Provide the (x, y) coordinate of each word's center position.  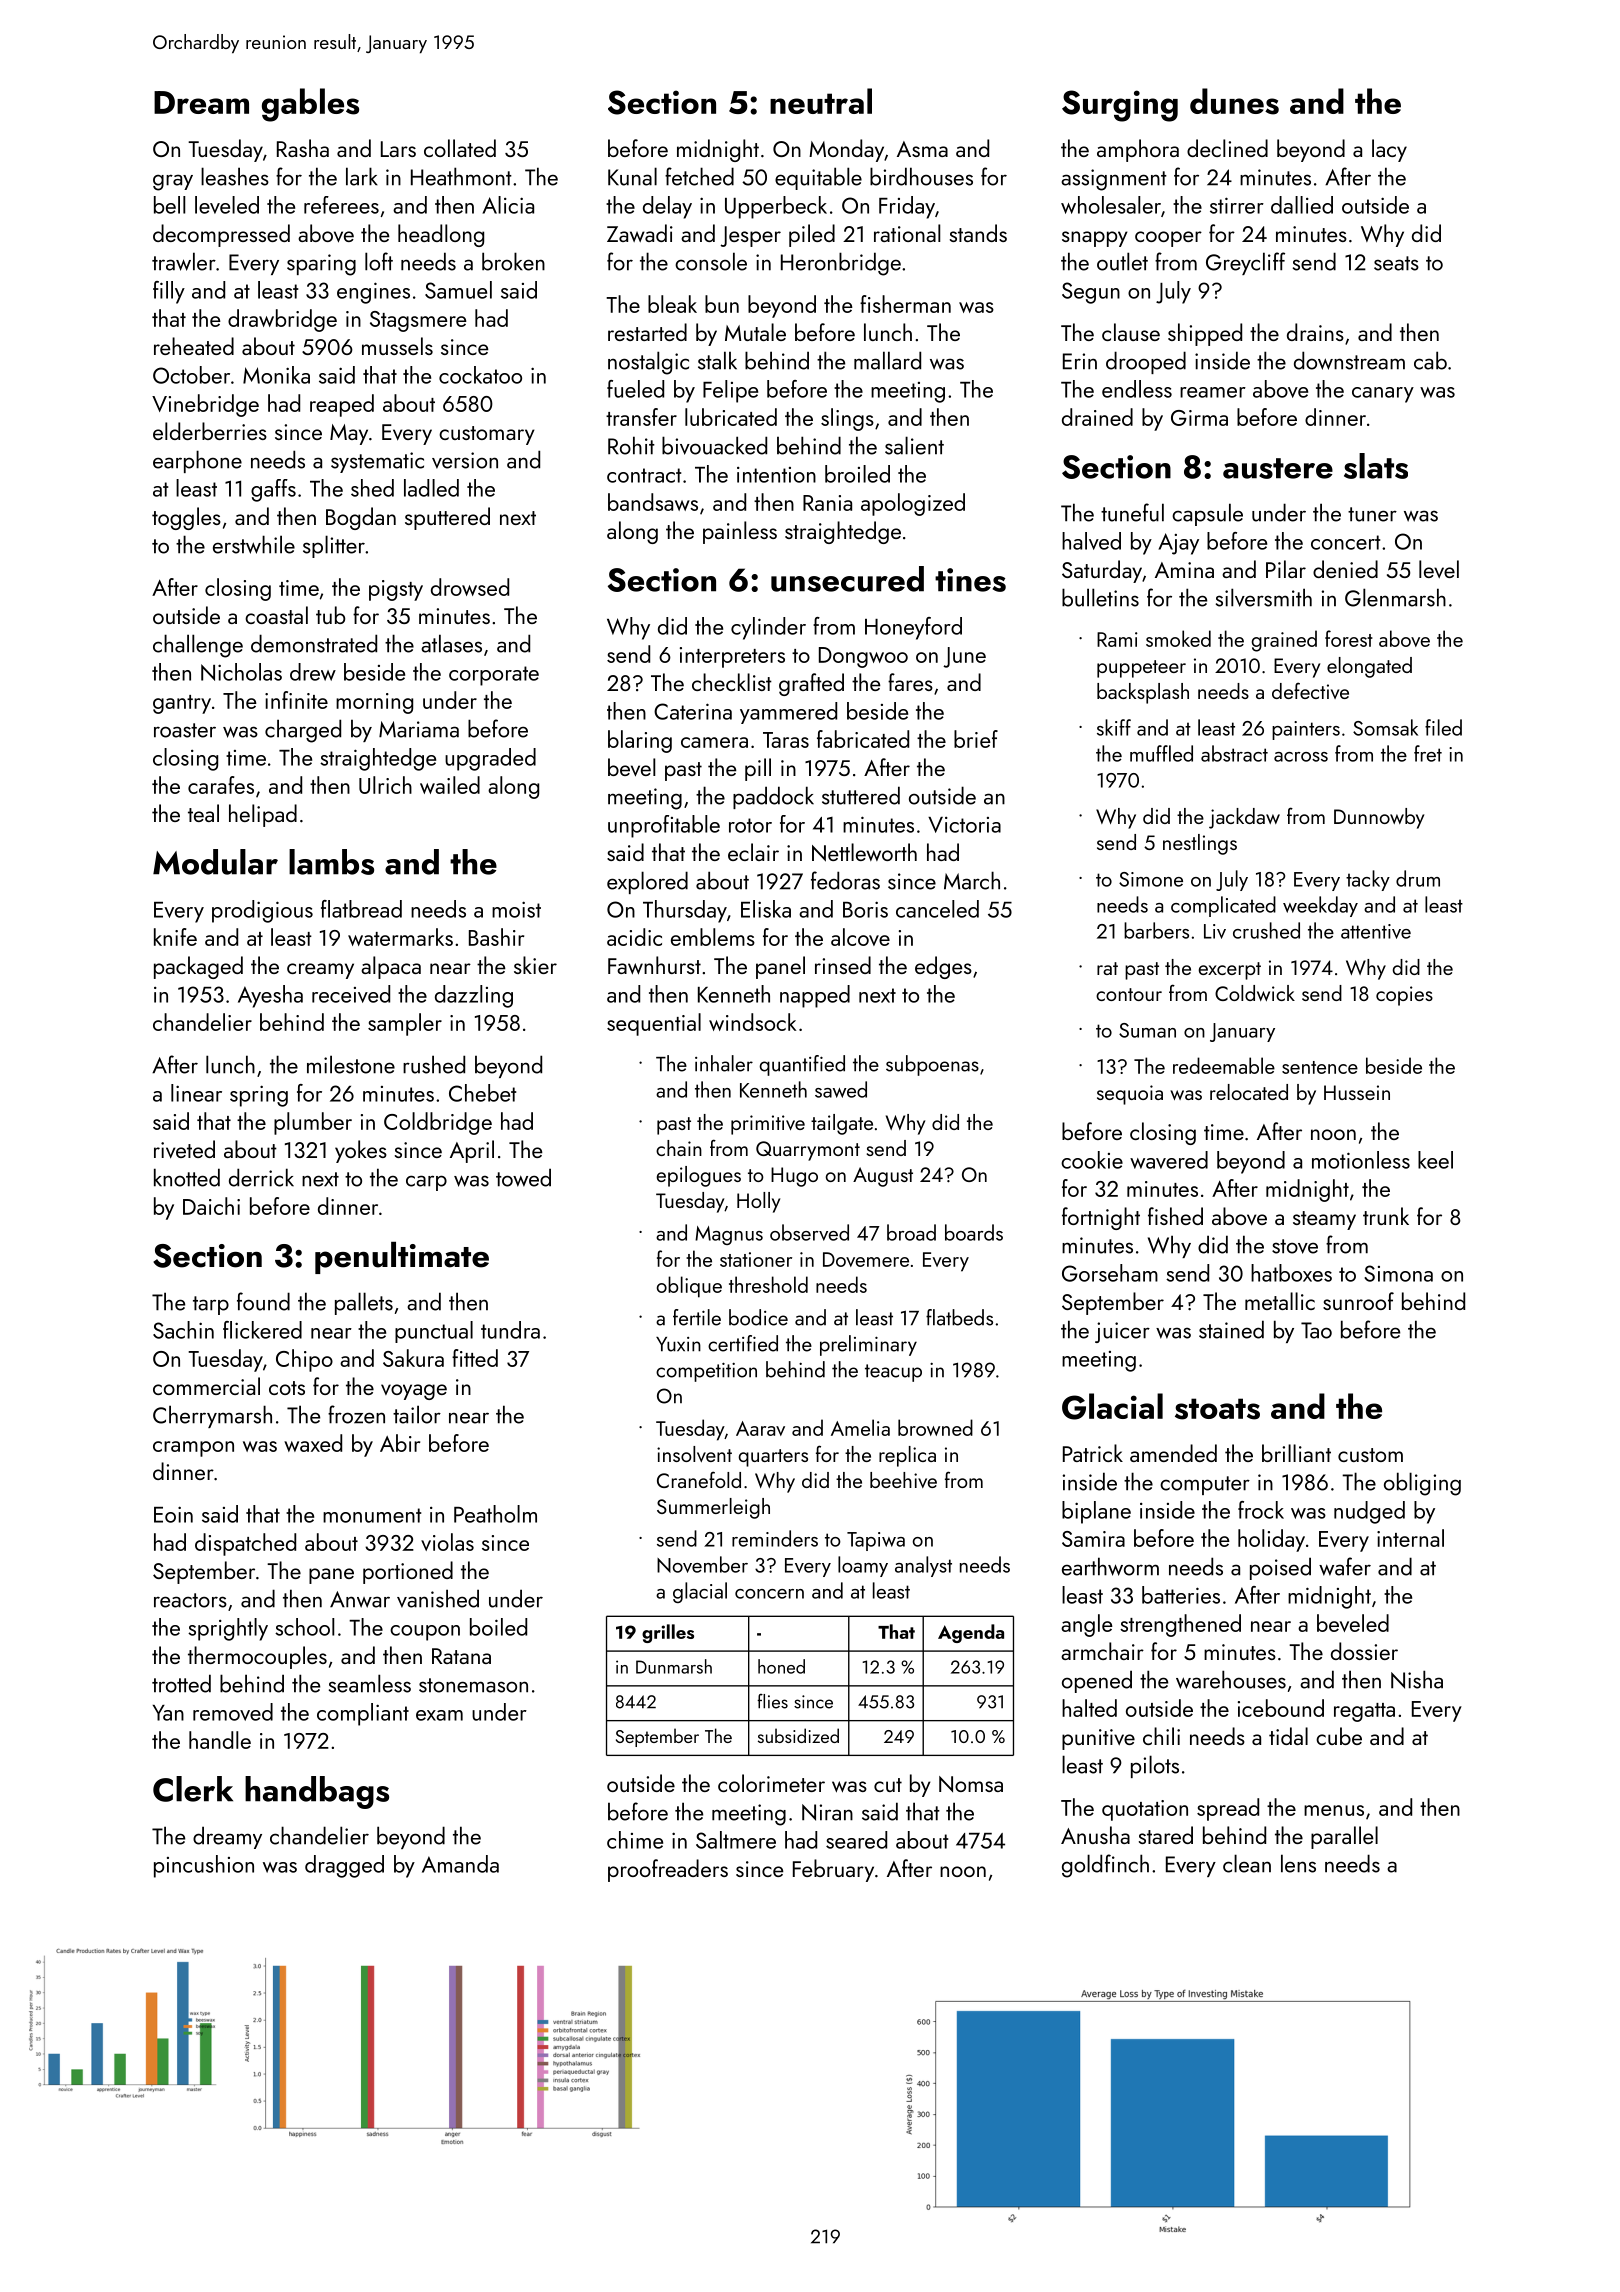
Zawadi (640, 233)
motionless (1361, 1160)
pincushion (204, 1866)
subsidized (798, 1735)
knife (175, 937)
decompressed (221, 235)
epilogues (698, 1176)
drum (1418, 878)
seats (1396, 263)
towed (523, 1177)
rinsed (843, 965)
